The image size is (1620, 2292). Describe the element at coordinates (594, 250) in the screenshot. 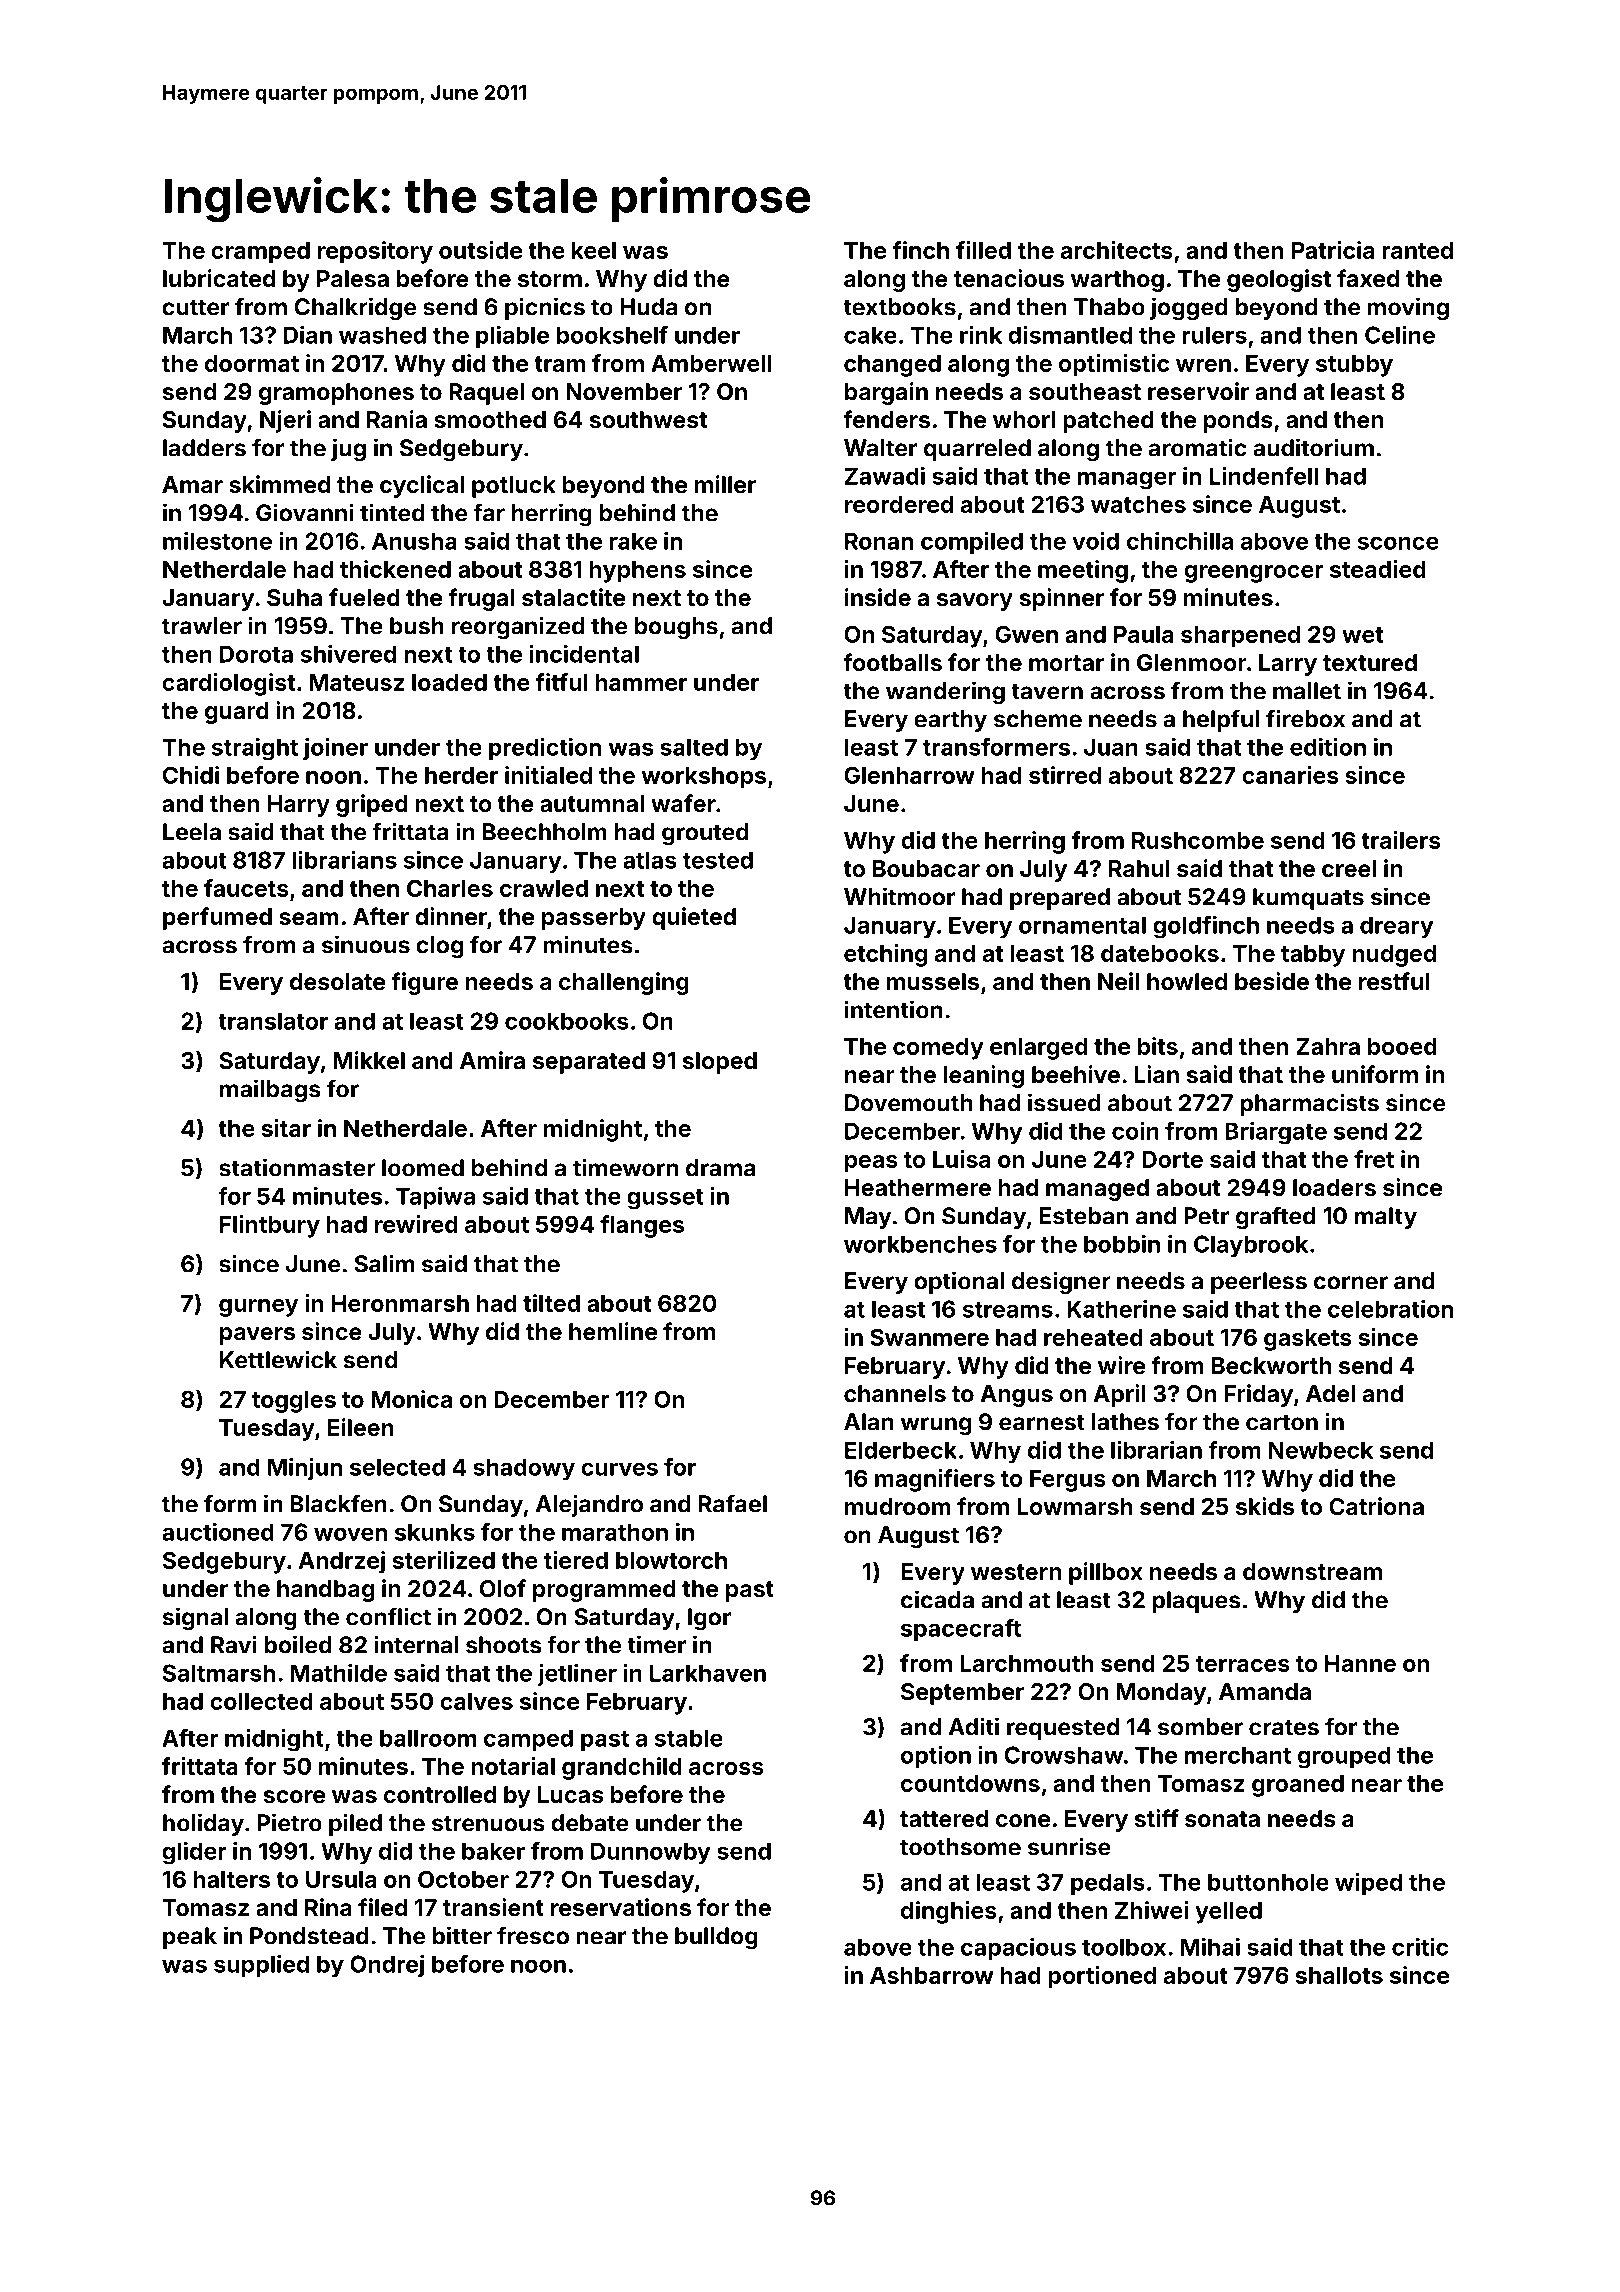

I see `keel` at that location.
